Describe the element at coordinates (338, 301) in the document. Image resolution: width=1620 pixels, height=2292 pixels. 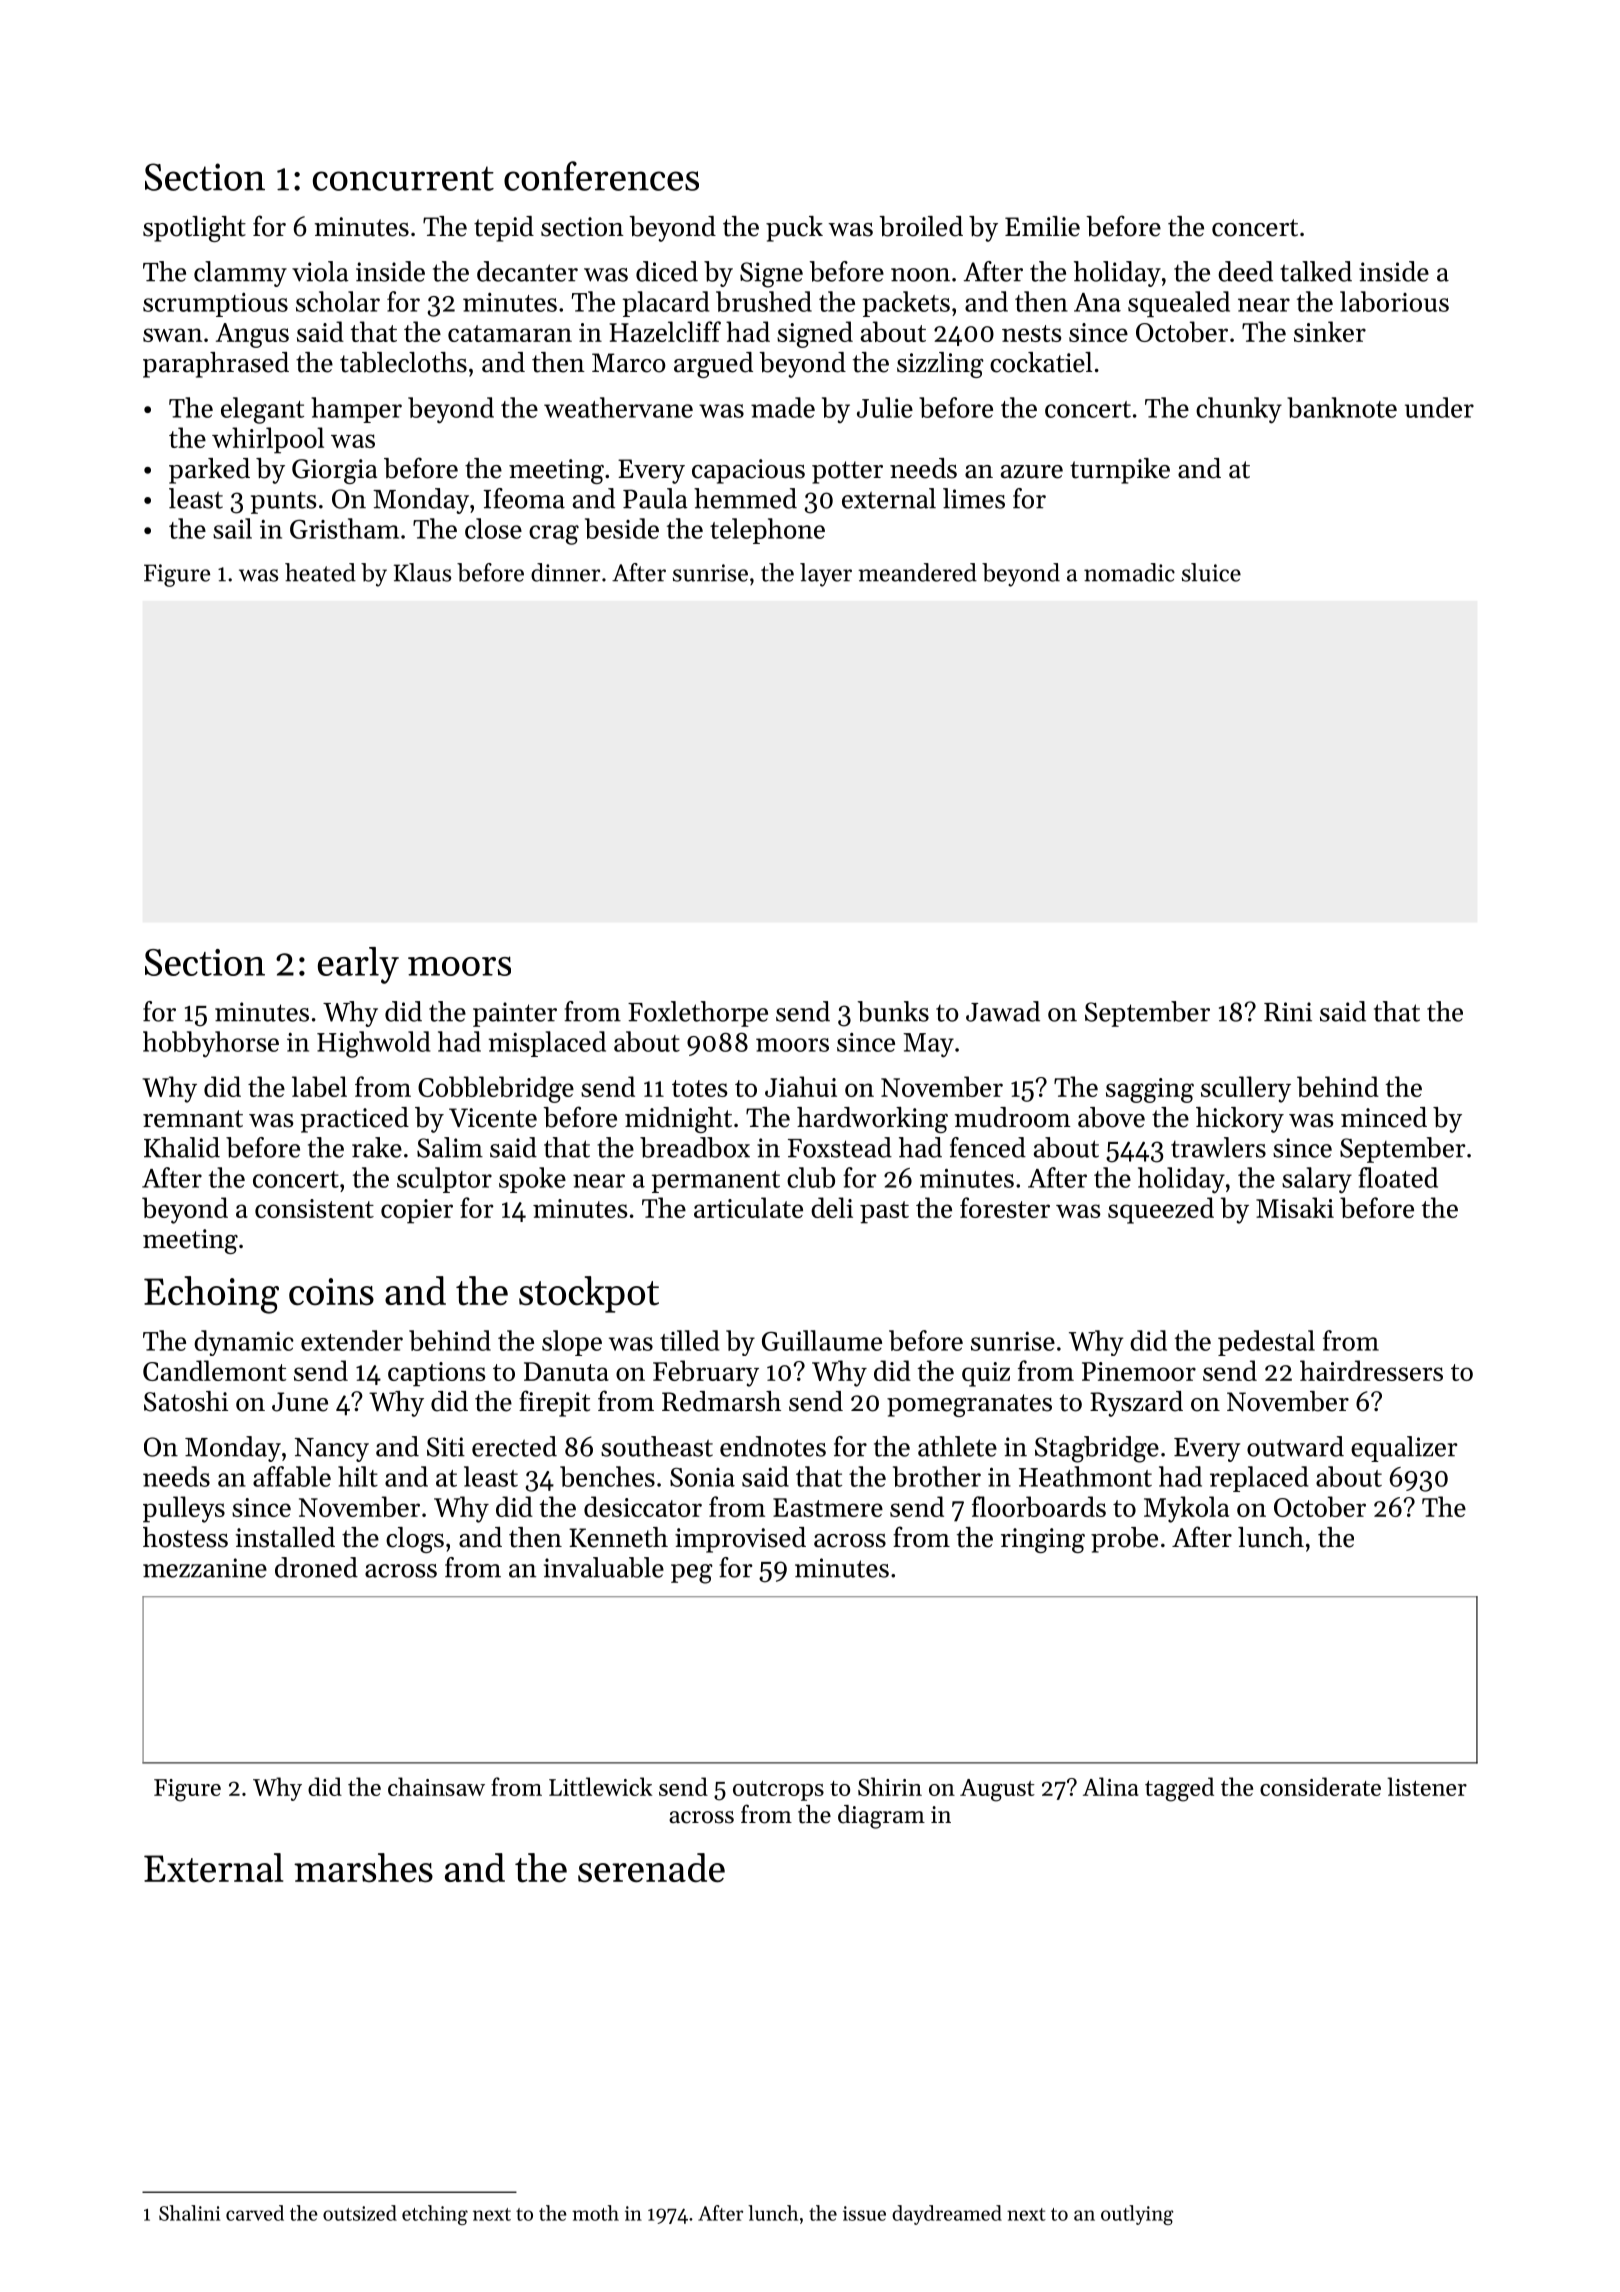
I see `scholar` at that location.
